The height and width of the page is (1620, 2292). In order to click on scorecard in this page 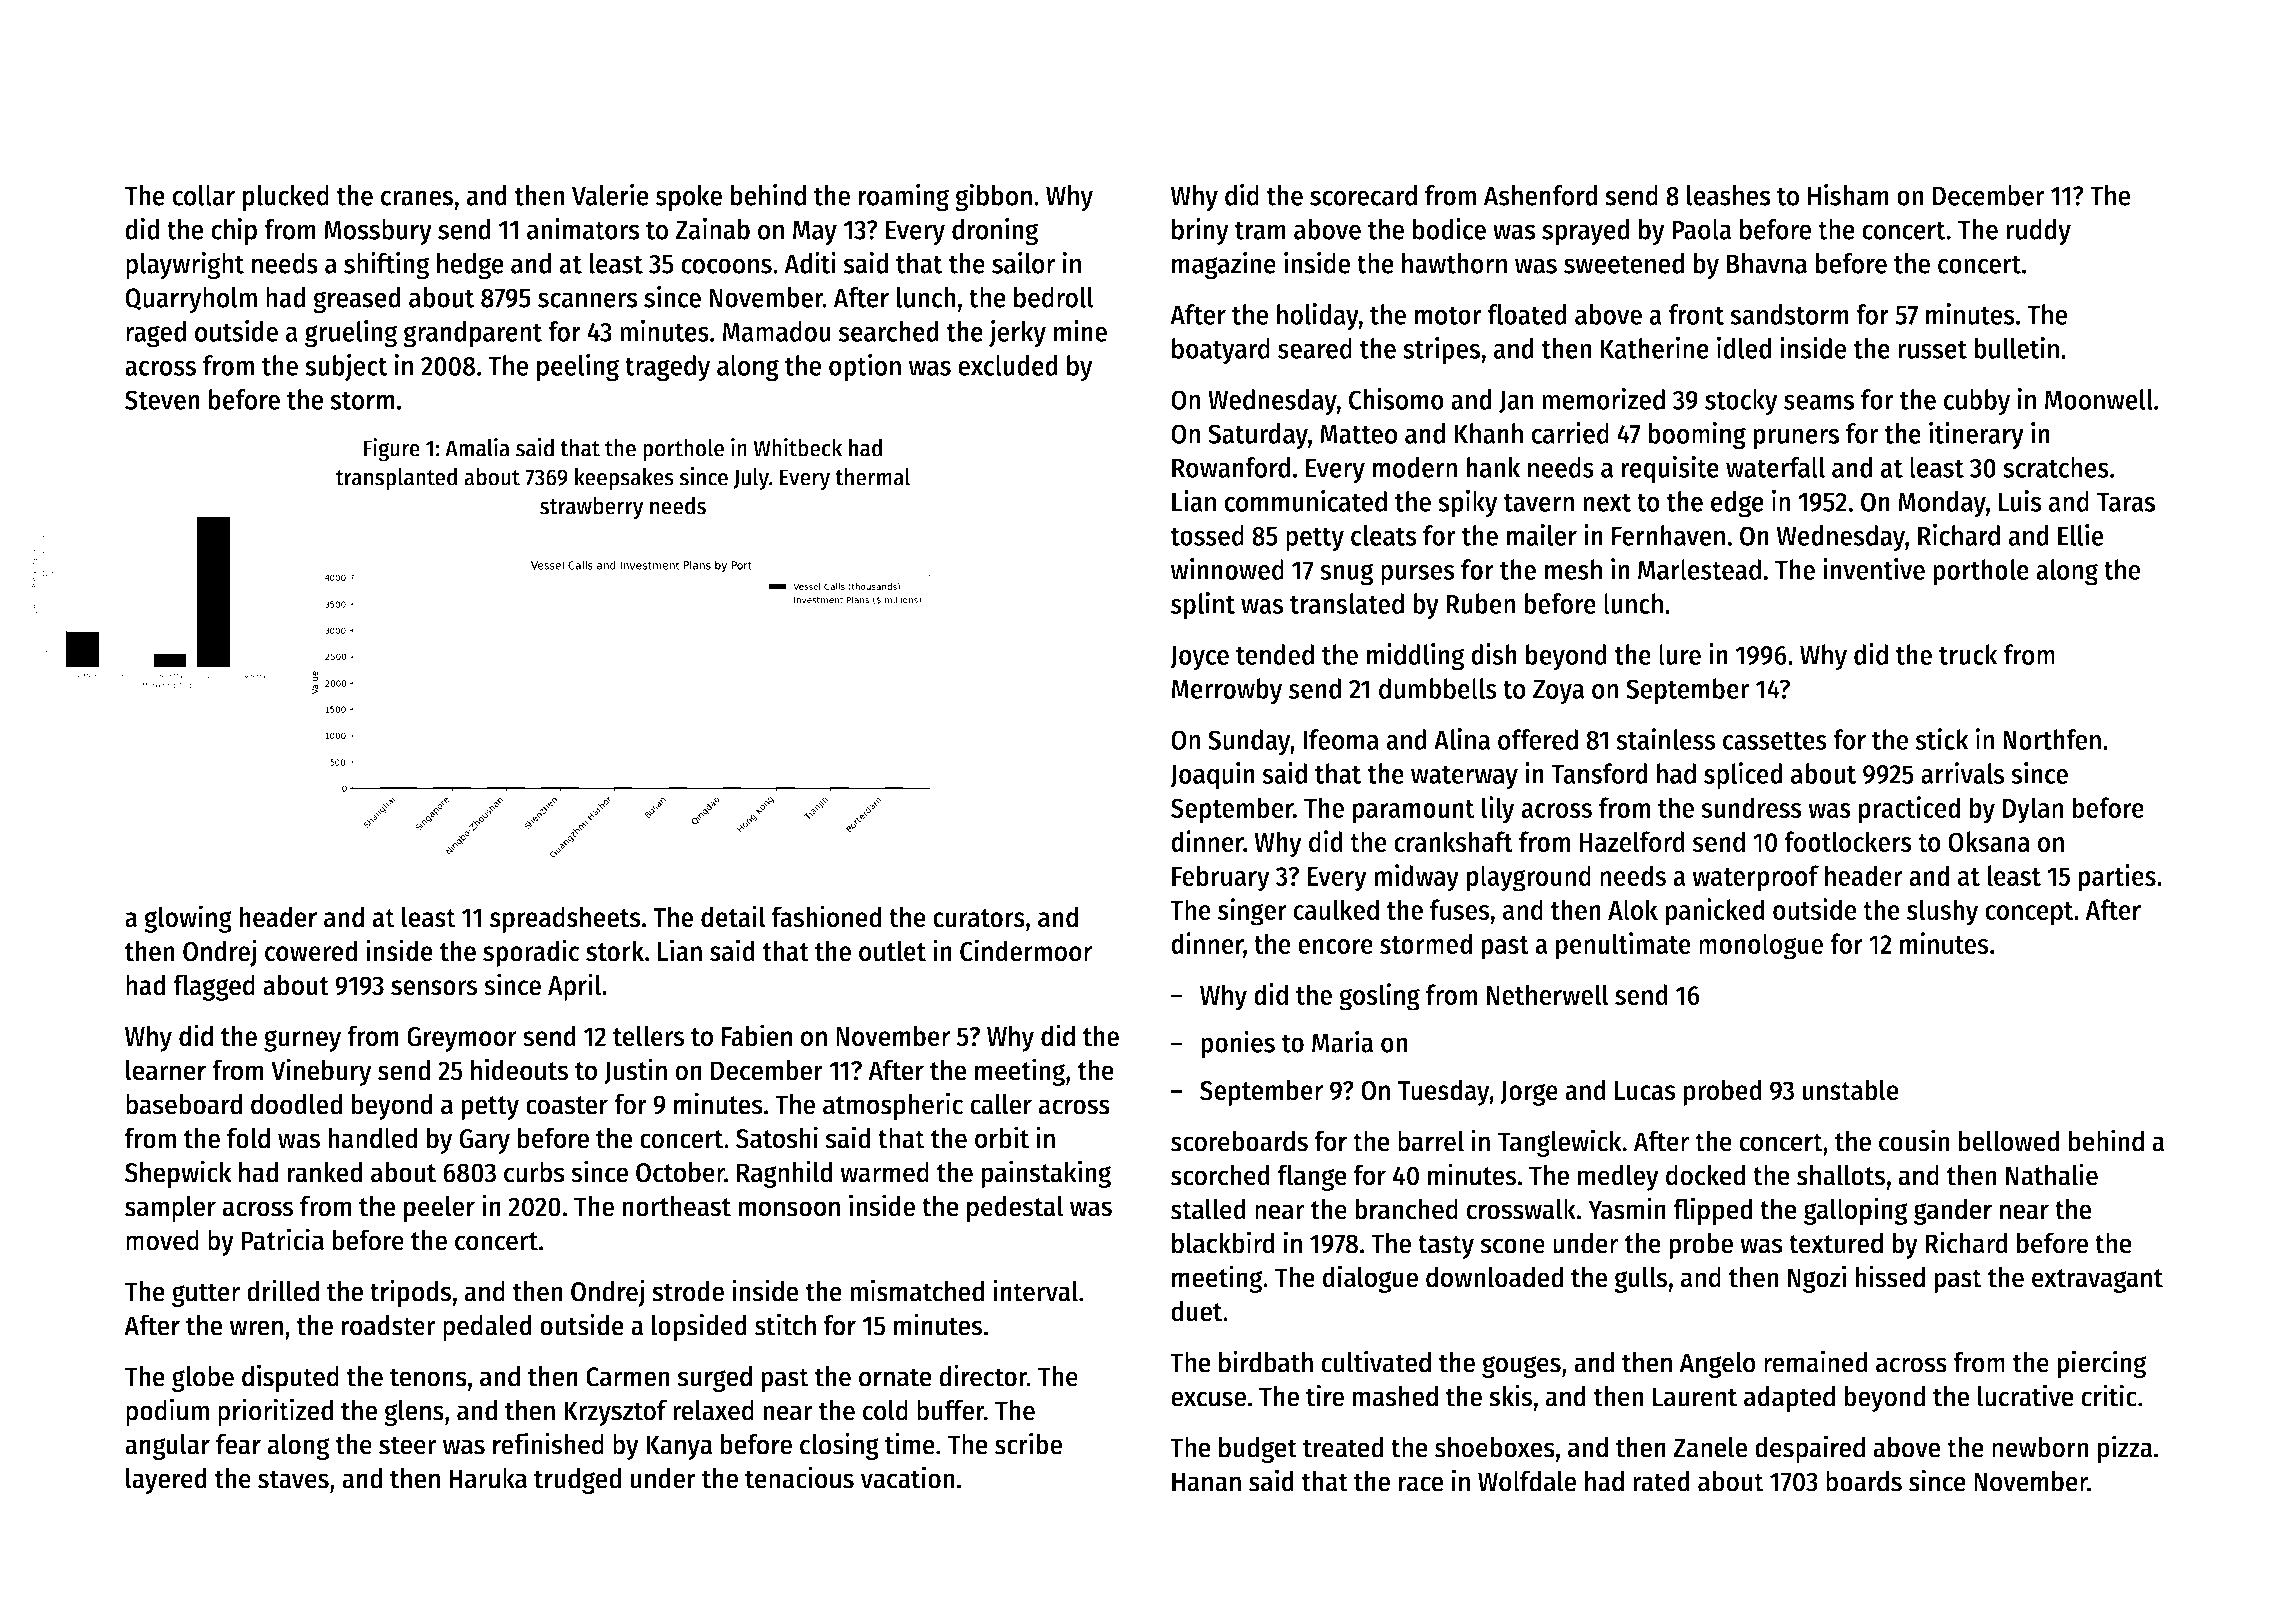, I will do `click(1363, 195)`.
